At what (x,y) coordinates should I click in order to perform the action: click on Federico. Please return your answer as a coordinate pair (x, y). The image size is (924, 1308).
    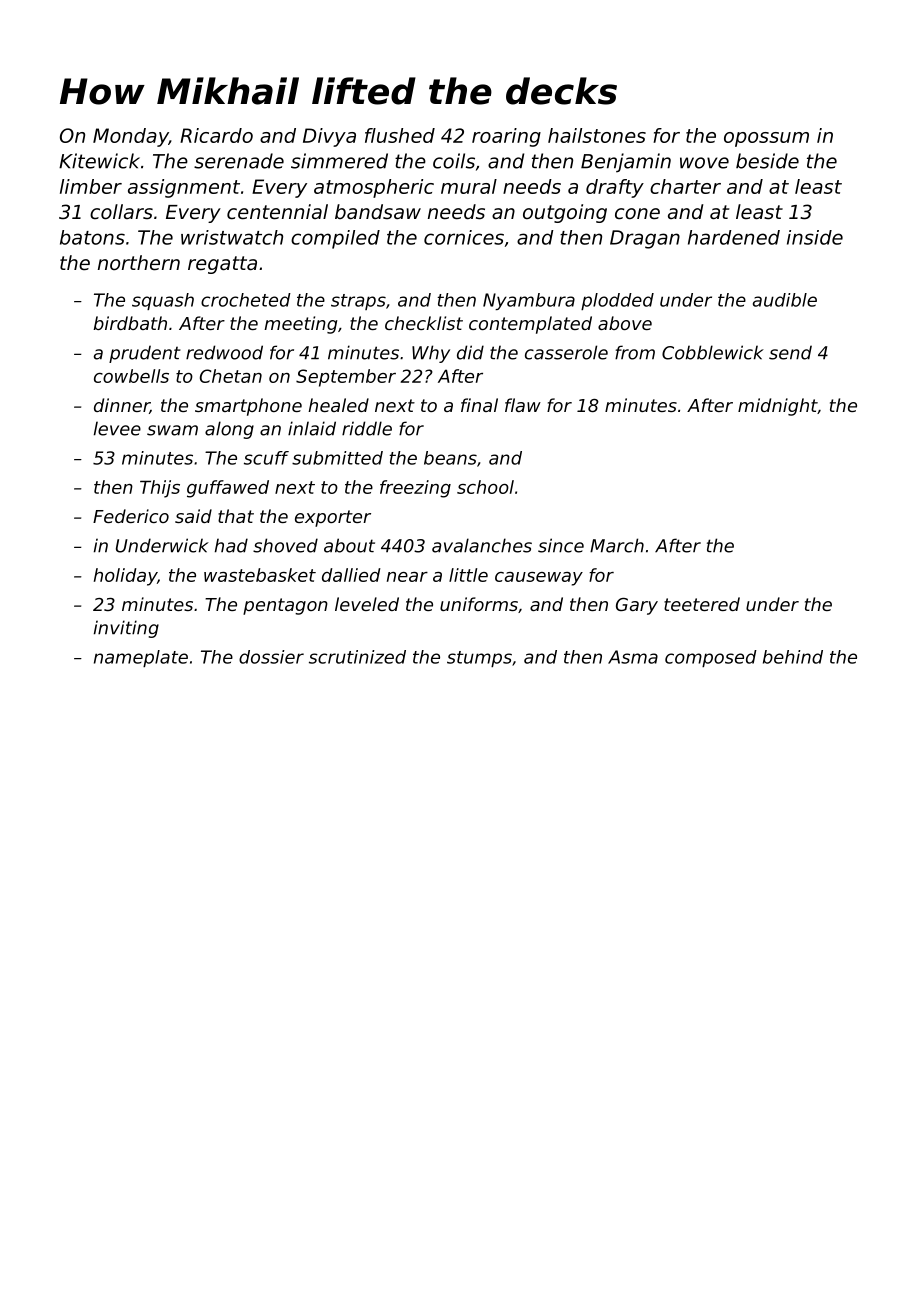
    Looking at the image, I should click on (131, 516).
